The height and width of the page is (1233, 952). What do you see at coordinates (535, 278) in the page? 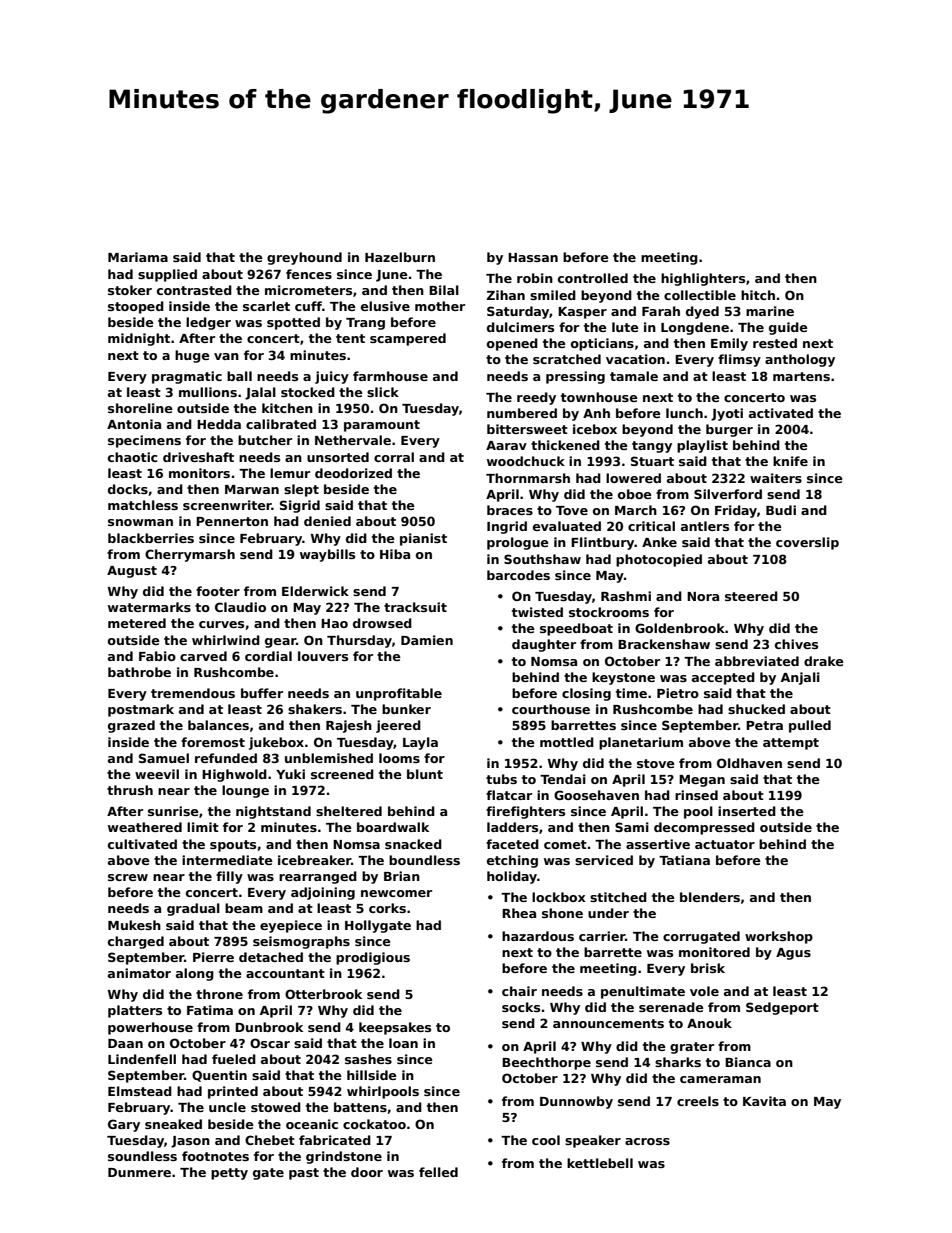
I see `robin` at bounding box center [535, 278].
